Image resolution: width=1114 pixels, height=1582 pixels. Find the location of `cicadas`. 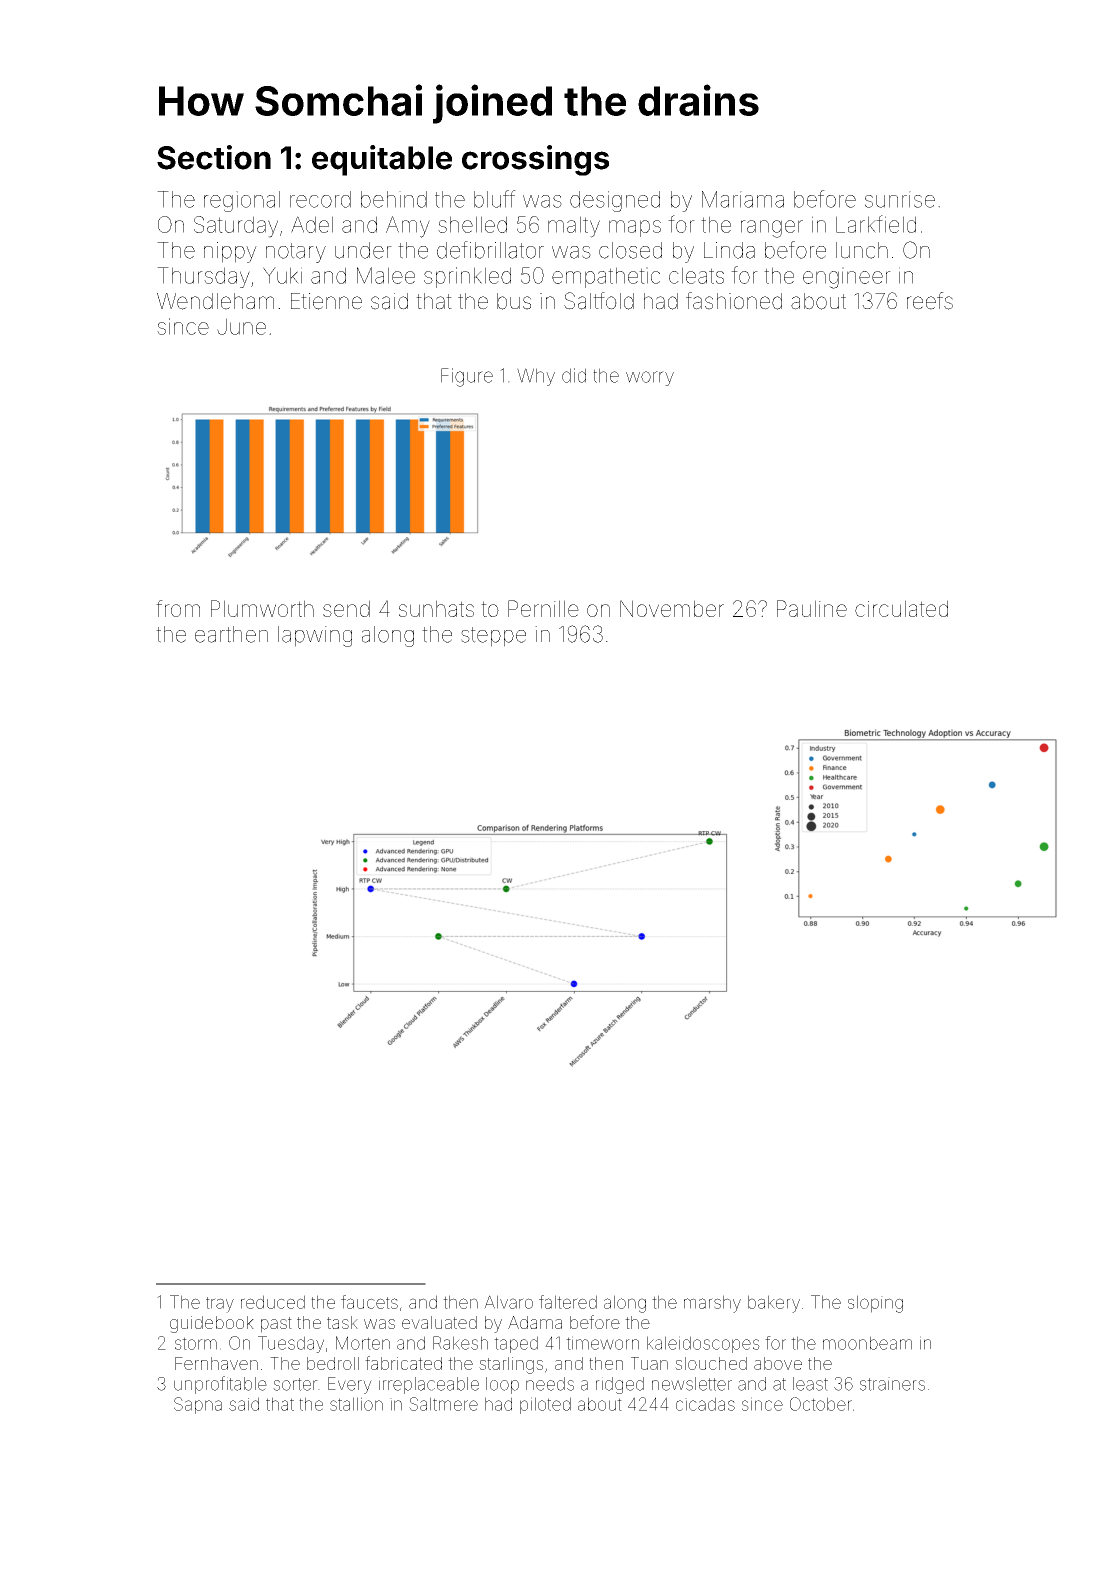

cicadas is located at coordinates (705, 1404).
